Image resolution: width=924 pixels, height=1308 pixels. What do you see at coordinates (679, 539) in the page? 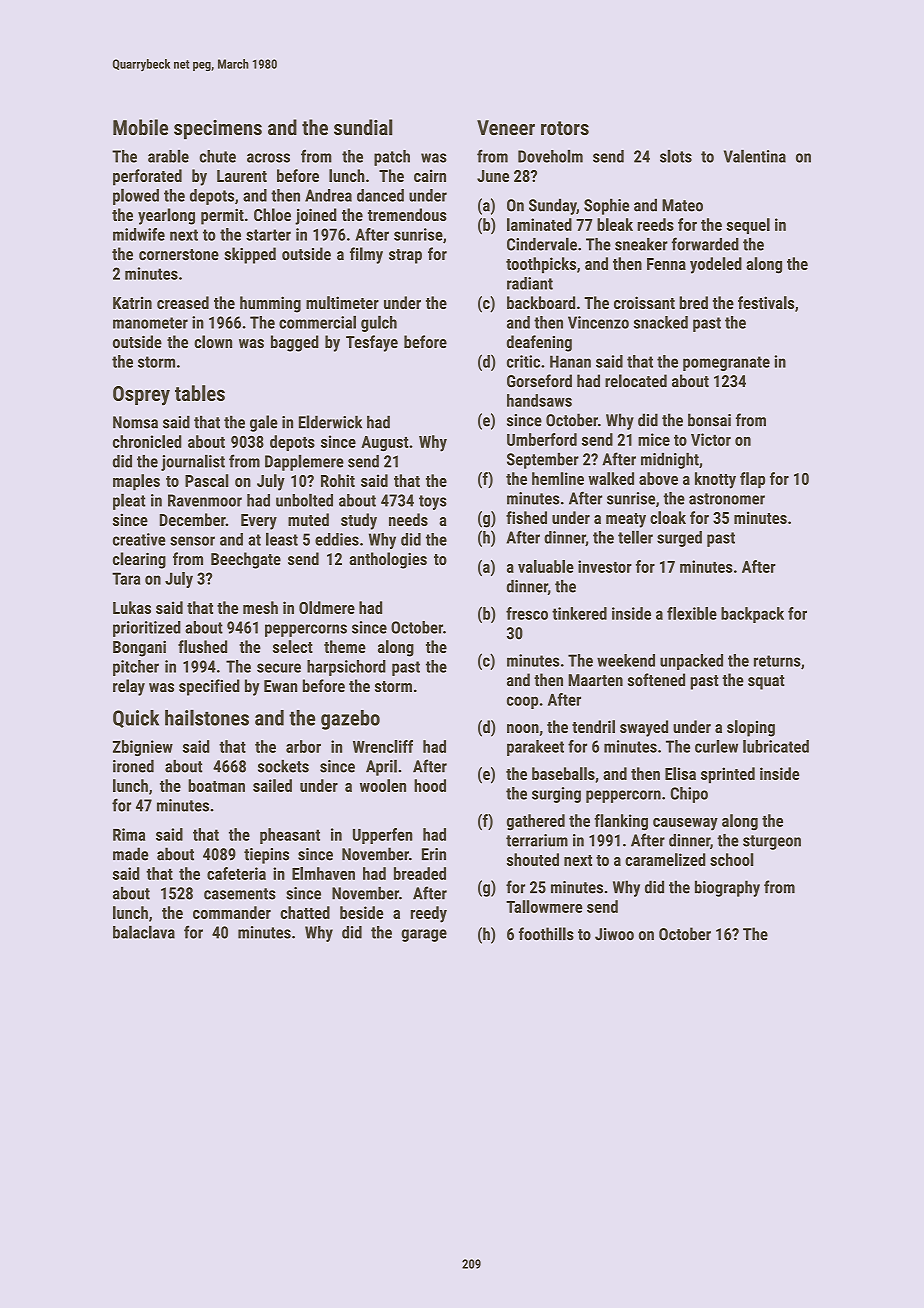
I see `surged` at bounding box center [679, 539].
